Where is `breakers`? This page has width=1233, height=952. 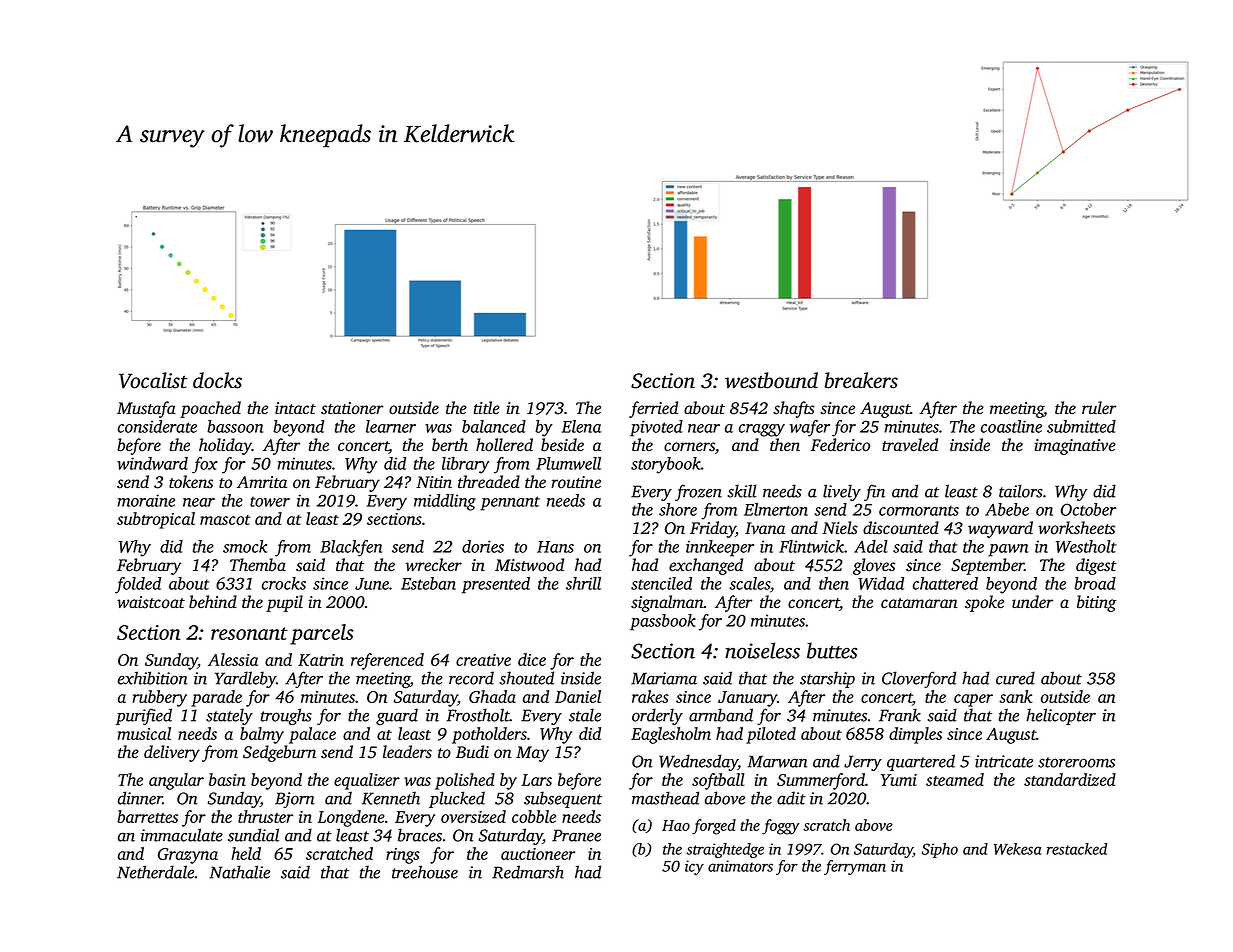 breakers is located at coordinates (861, 380).
